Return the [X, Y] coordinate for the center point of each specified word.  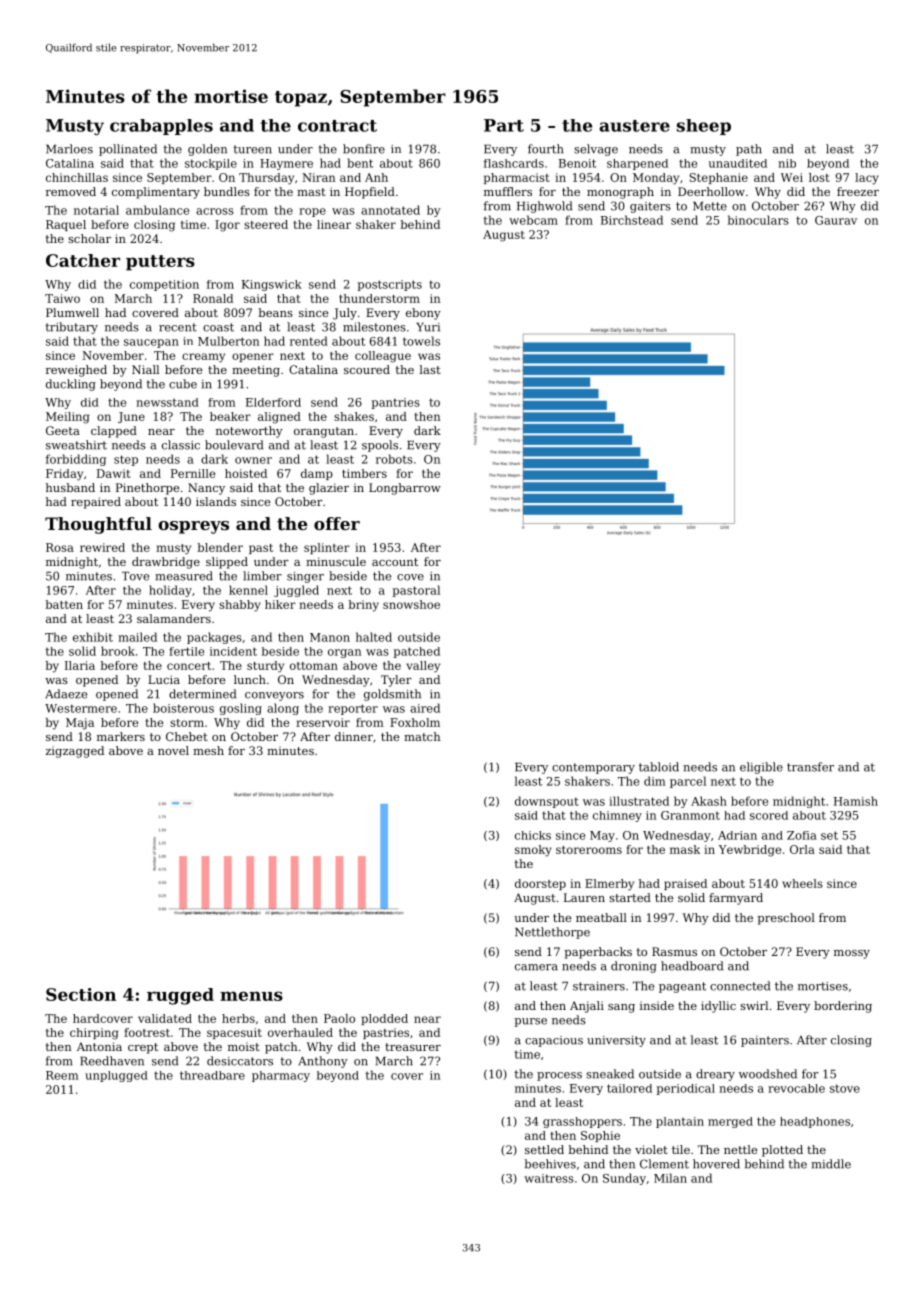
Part [504, 125]
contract [337, 126]
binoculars [758, 220]
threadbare [212, 1075]
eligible [761, 768]
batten [64, 604]
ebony [423, 314]
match [422, 736]
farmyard [736, 899]
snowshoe [411, 604]
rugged [180, 996]
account [395, 562]
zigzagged [75, 752]
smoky [533, 851]
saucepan [151, 343]
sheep [704, 127]
